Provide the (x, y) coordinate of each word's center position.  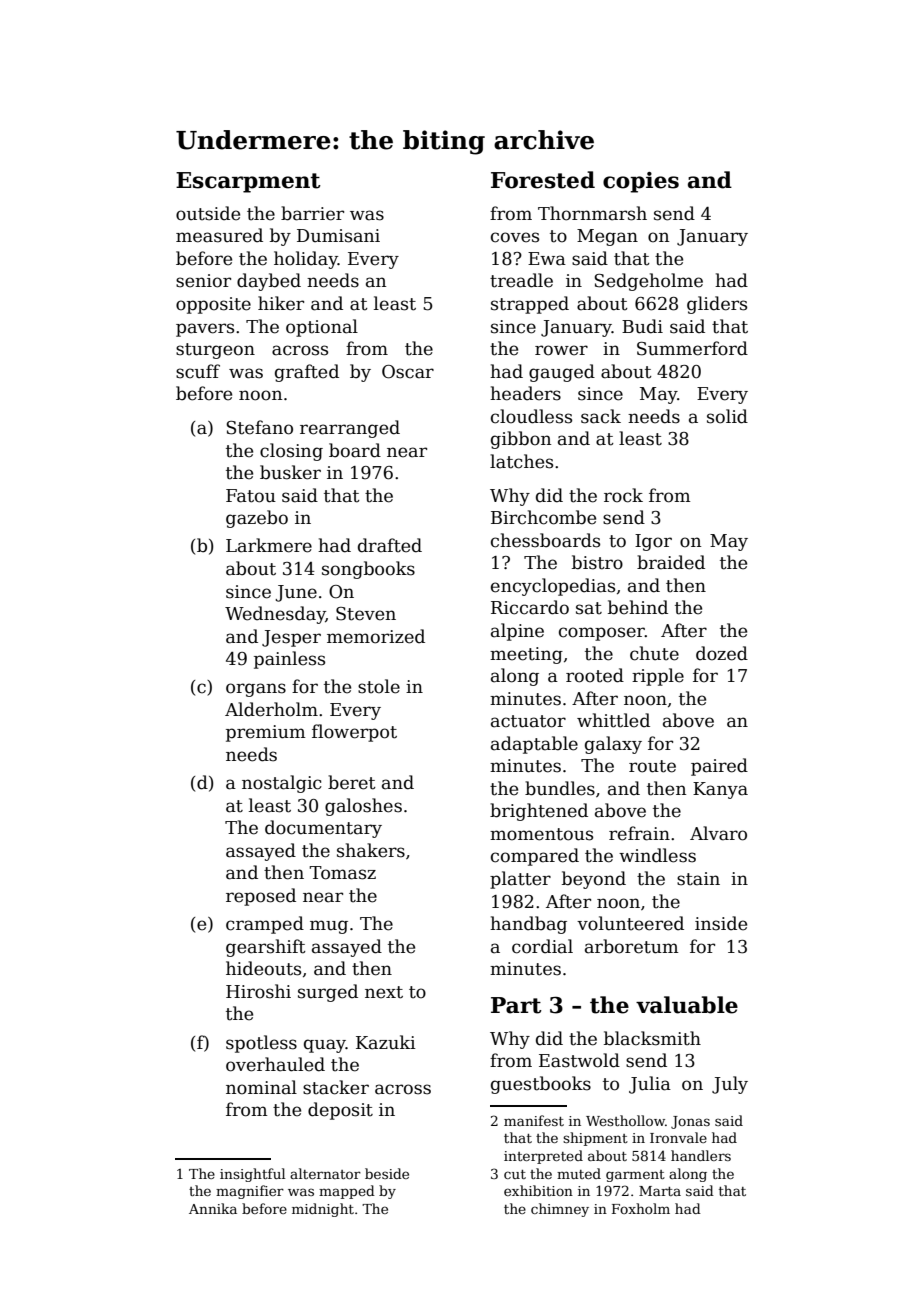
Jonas (690, 1122)
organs (256, 690)
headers (525, 393)
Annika (213, 1208)
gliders (717, 305)
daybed (269, 282)
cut (515, 1174)
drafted (390, 545)
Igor (653, 542)
